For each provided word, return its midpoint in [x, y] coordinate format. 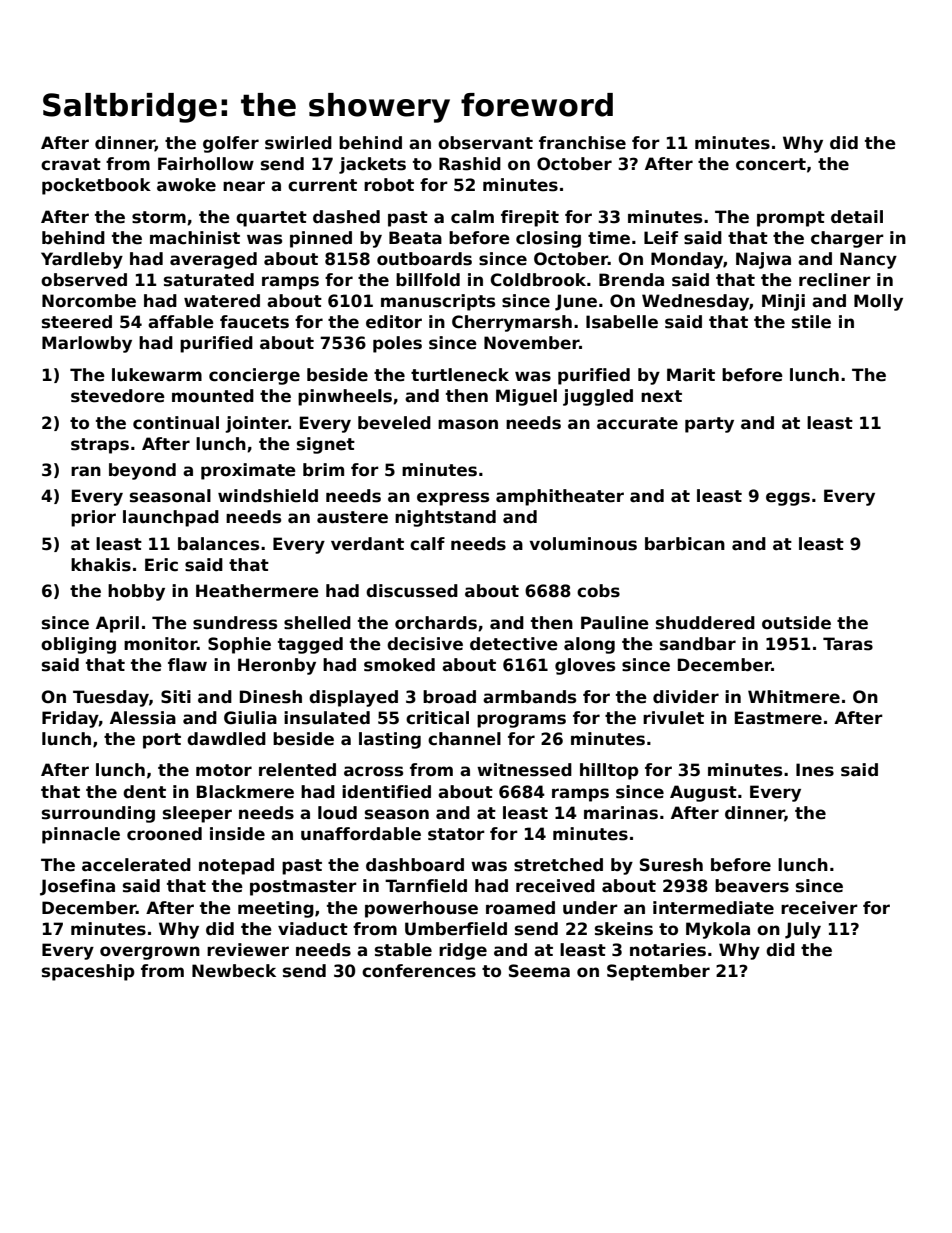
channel [464, 739]
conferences [419, 971]
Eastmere [778, 718]
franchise [582, 143]
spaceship [88, 972]
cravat [71, 164]
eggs [788, 499]
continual [176, 423]
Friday [70, 719]
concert [771, 164]
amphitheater [560, 497]
